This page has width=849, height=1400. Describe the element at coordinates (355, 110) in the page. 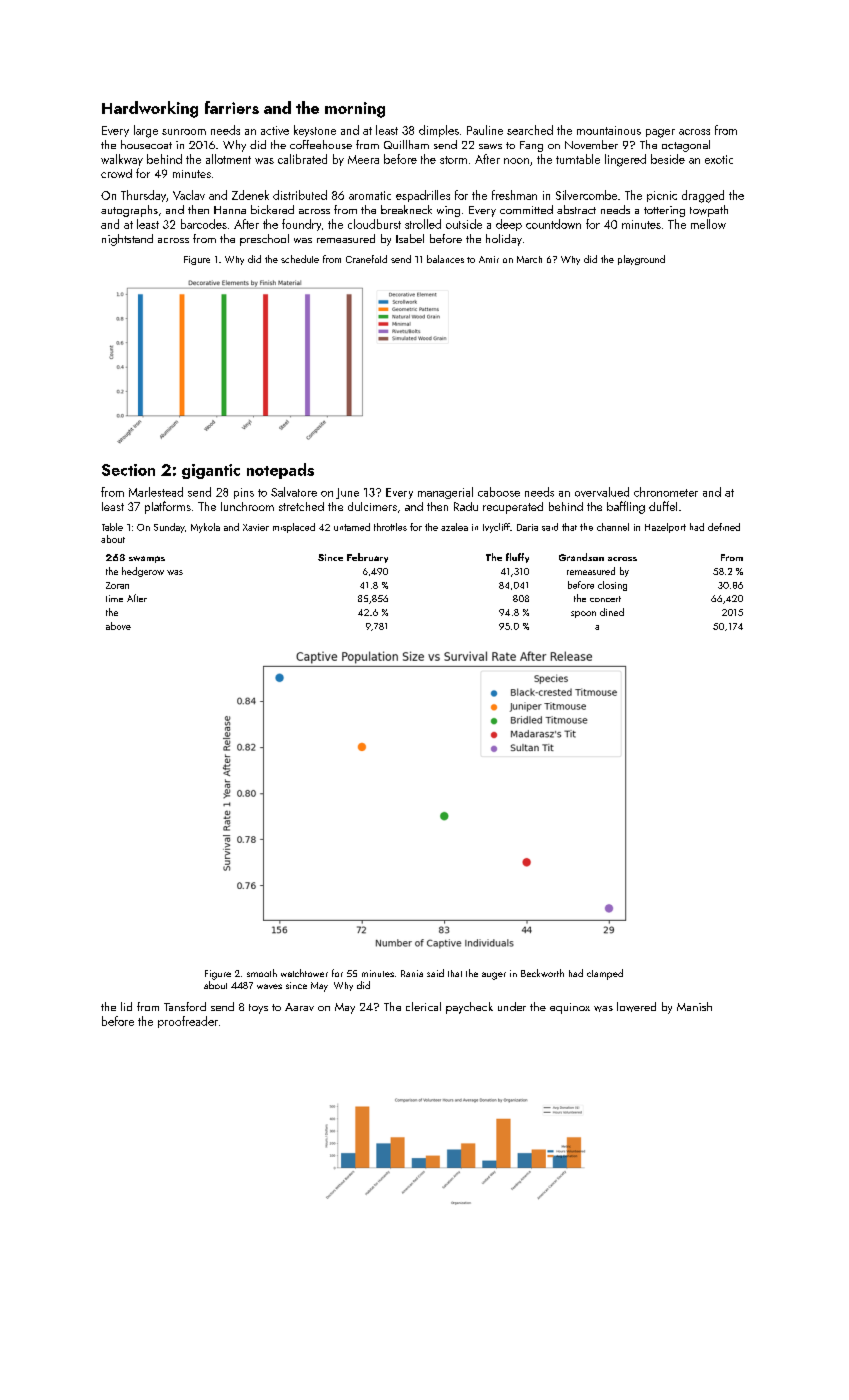

I see `morning` at that location.
